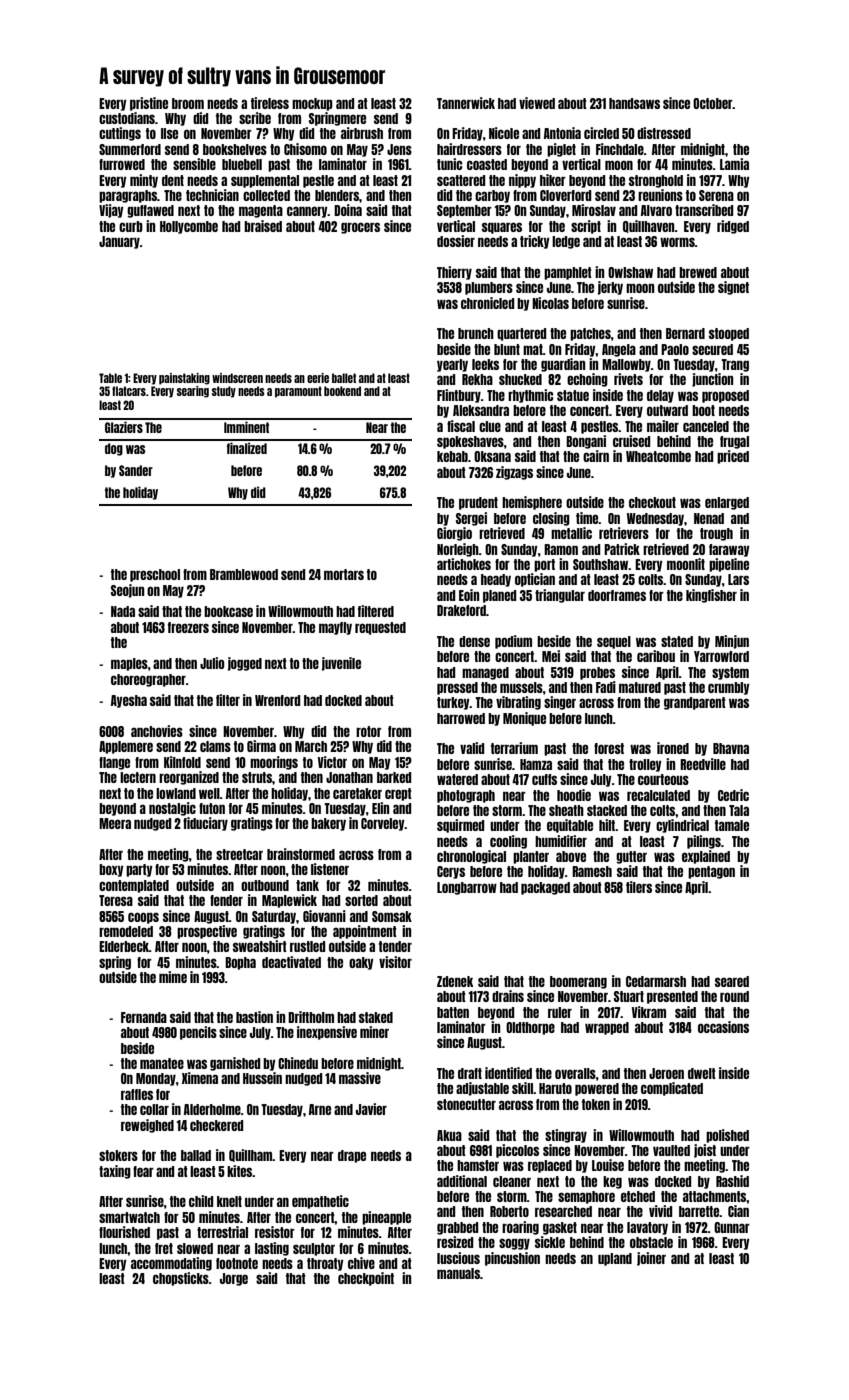 This image has width=849, height=1400. What do you see at coordinates (114, 449) in the image?
I see `dog` at bounding box center [114, 449].
